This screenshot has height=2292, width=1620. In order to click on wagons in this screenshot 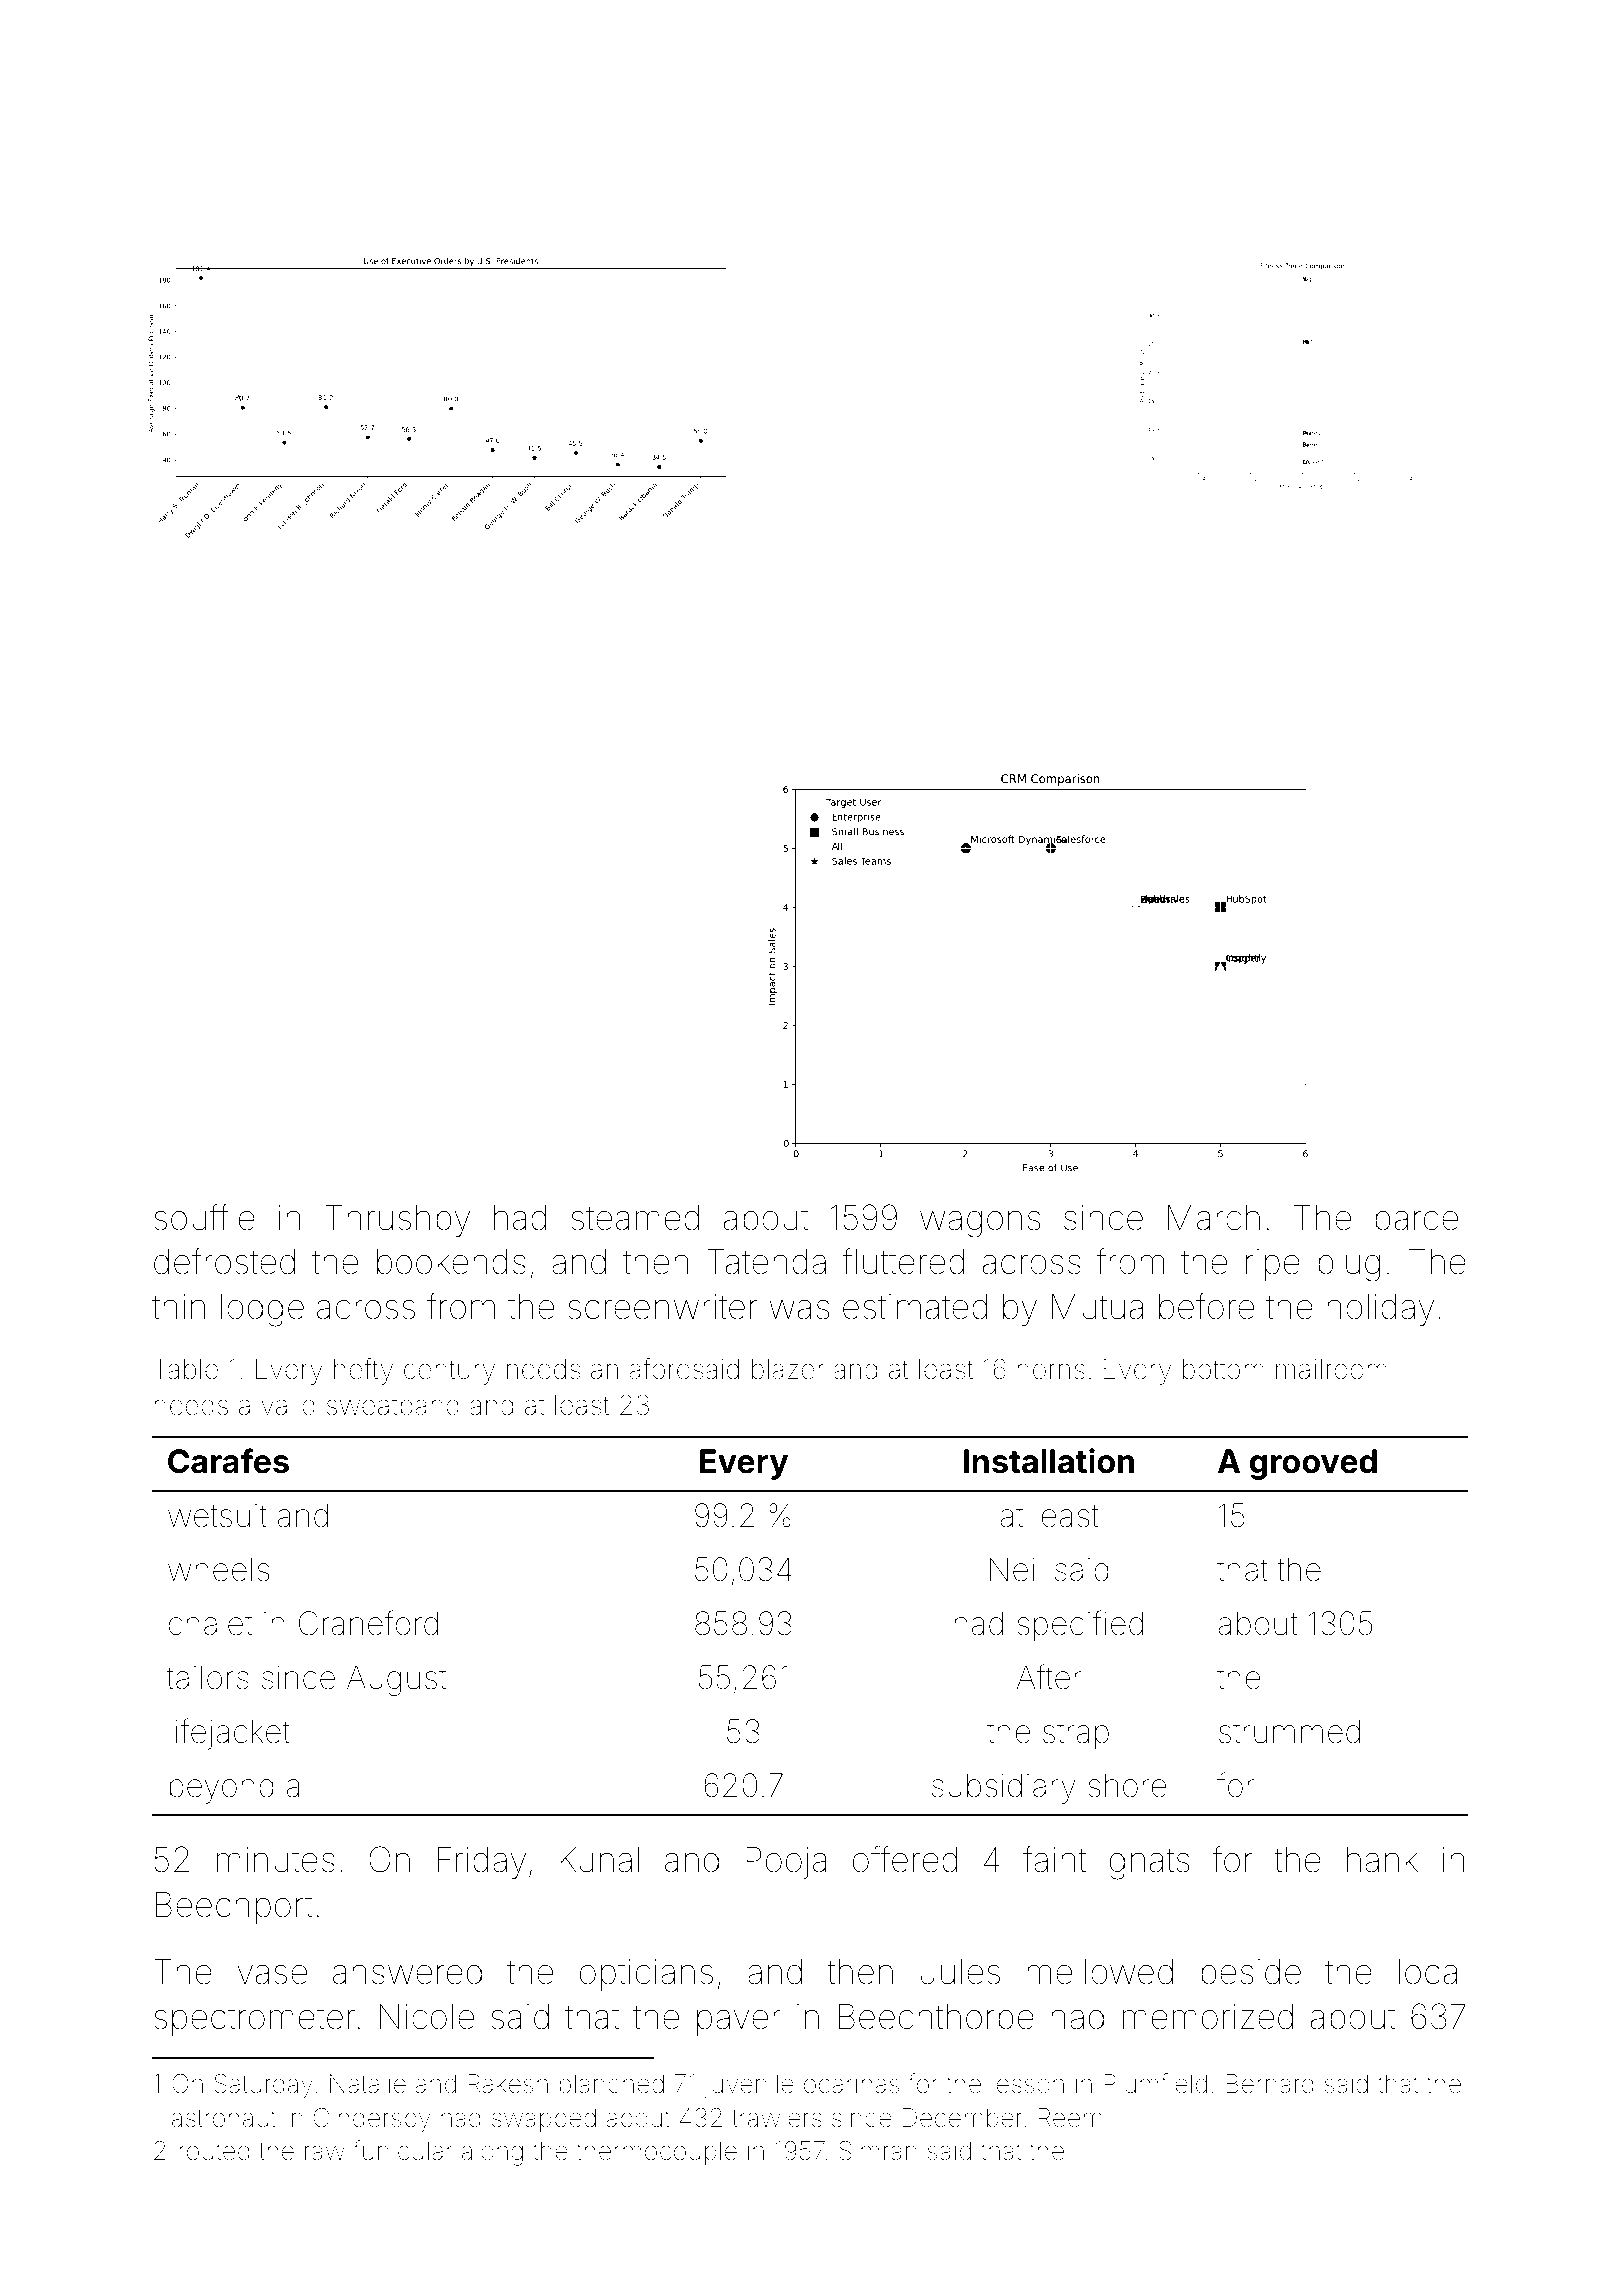, I will do `click(980, 1224)`.
